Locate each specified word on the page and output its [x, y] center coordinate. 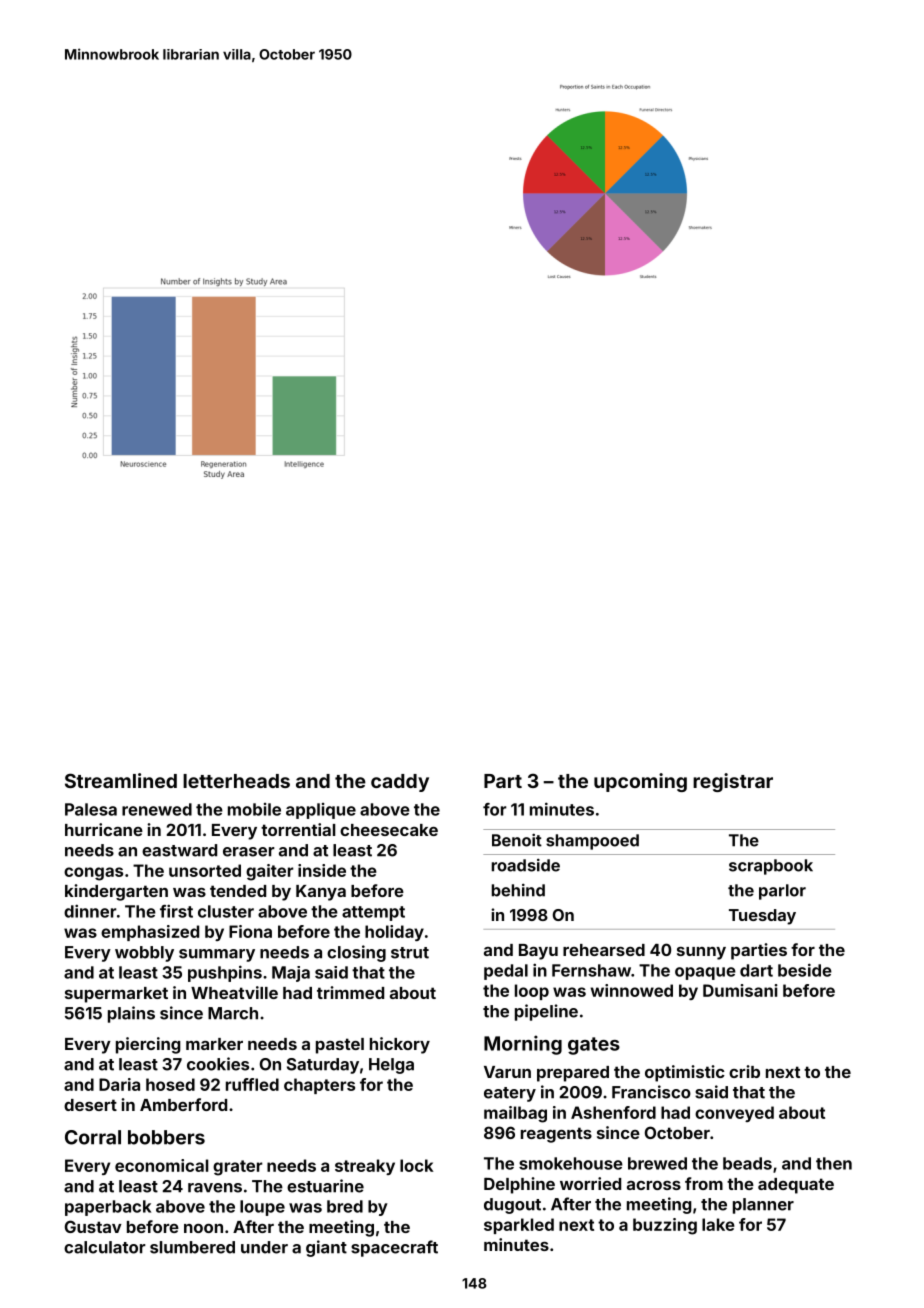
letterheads [236, 781]
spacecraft [394, 1248]
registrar [733, 782]
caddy [400, 783]
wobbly [144, 954]
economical [161, 1165]
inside [322, 870]
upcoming [640, 782]
